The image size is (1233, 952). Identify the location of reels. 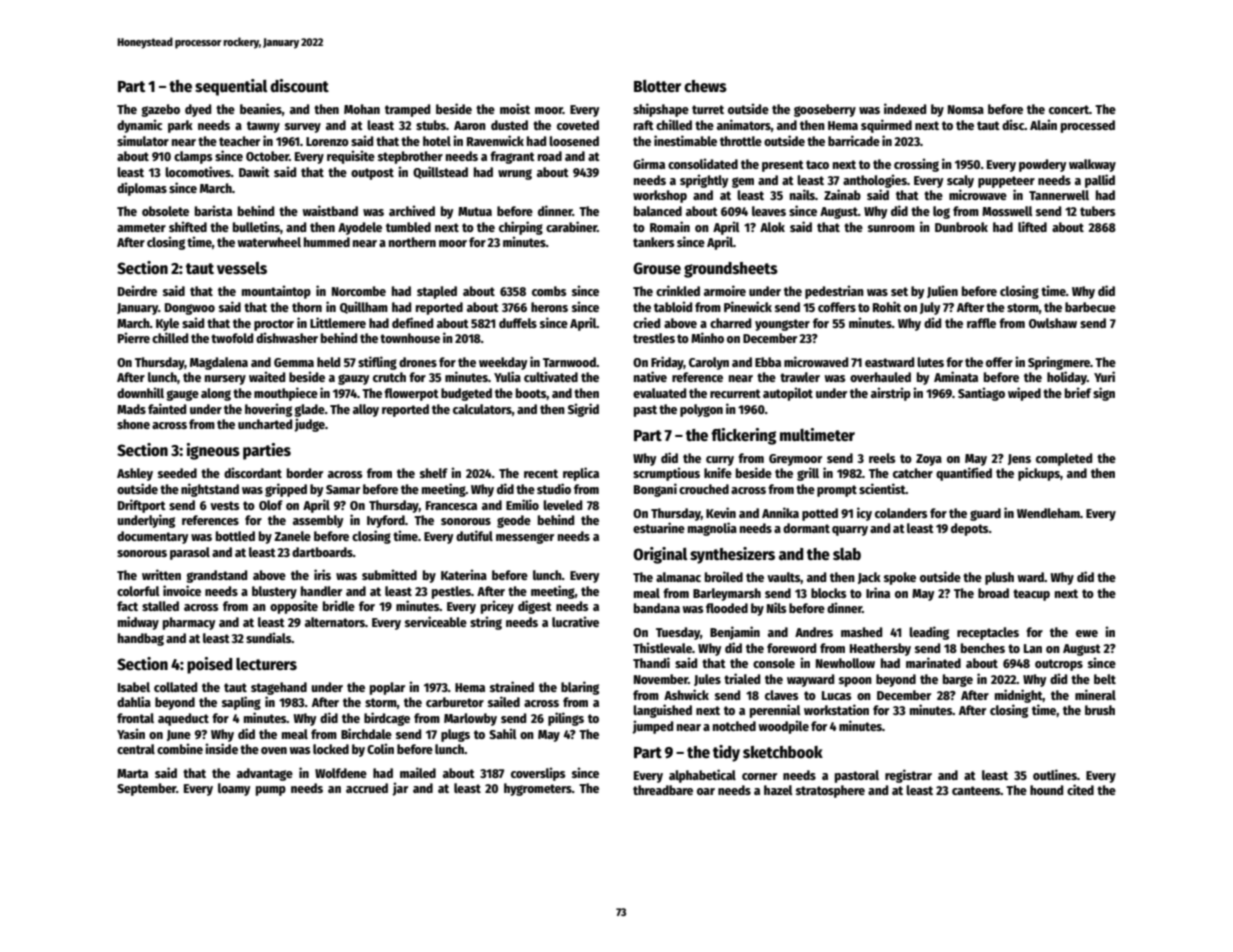
(882, 458).
